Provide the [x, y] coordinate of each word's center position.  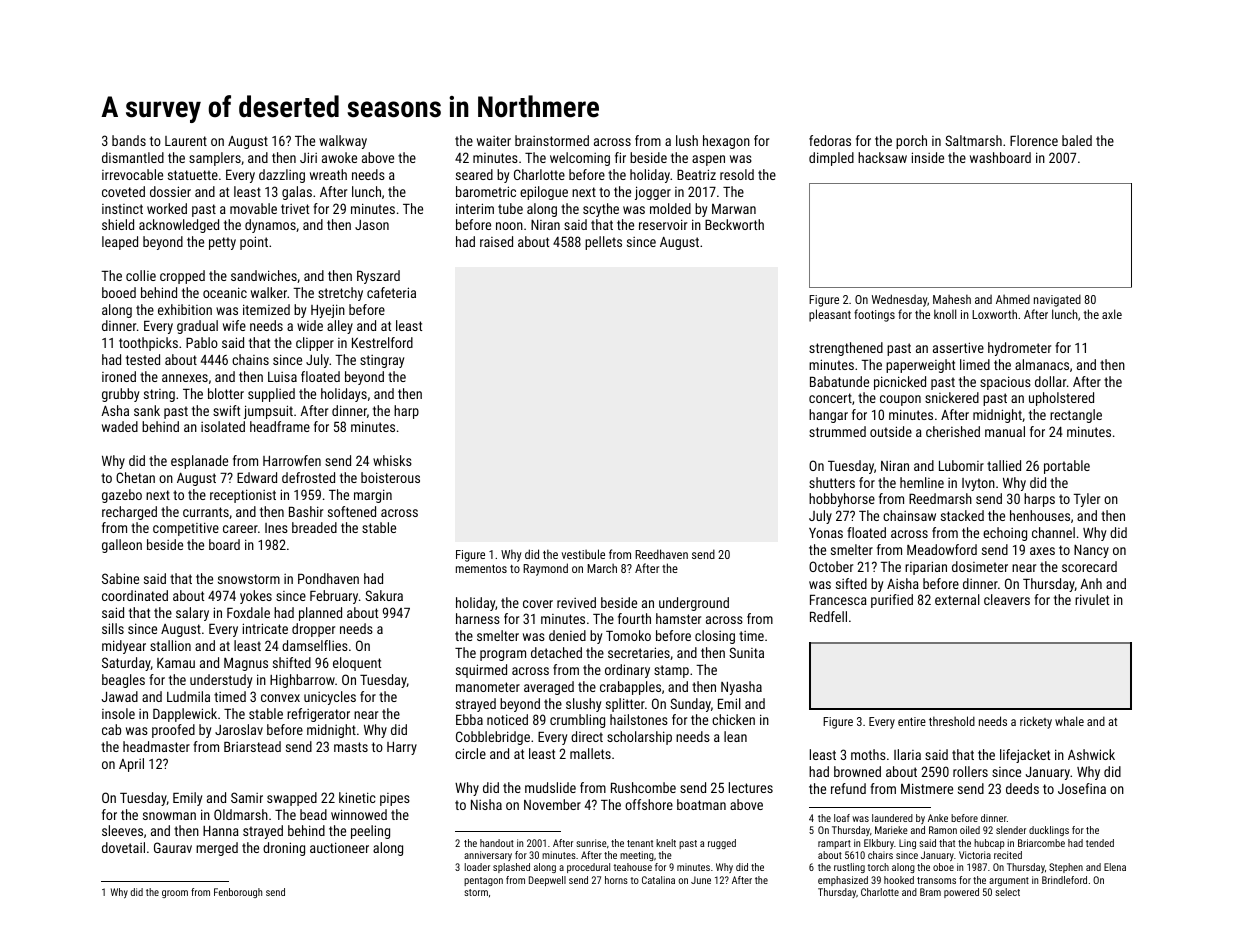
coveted [123, 191]
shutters [832, 482]
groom [175, 894]
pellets [603, 243]
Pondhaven [328, 578]
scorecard [1089, 566]
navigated [1057, 300]
